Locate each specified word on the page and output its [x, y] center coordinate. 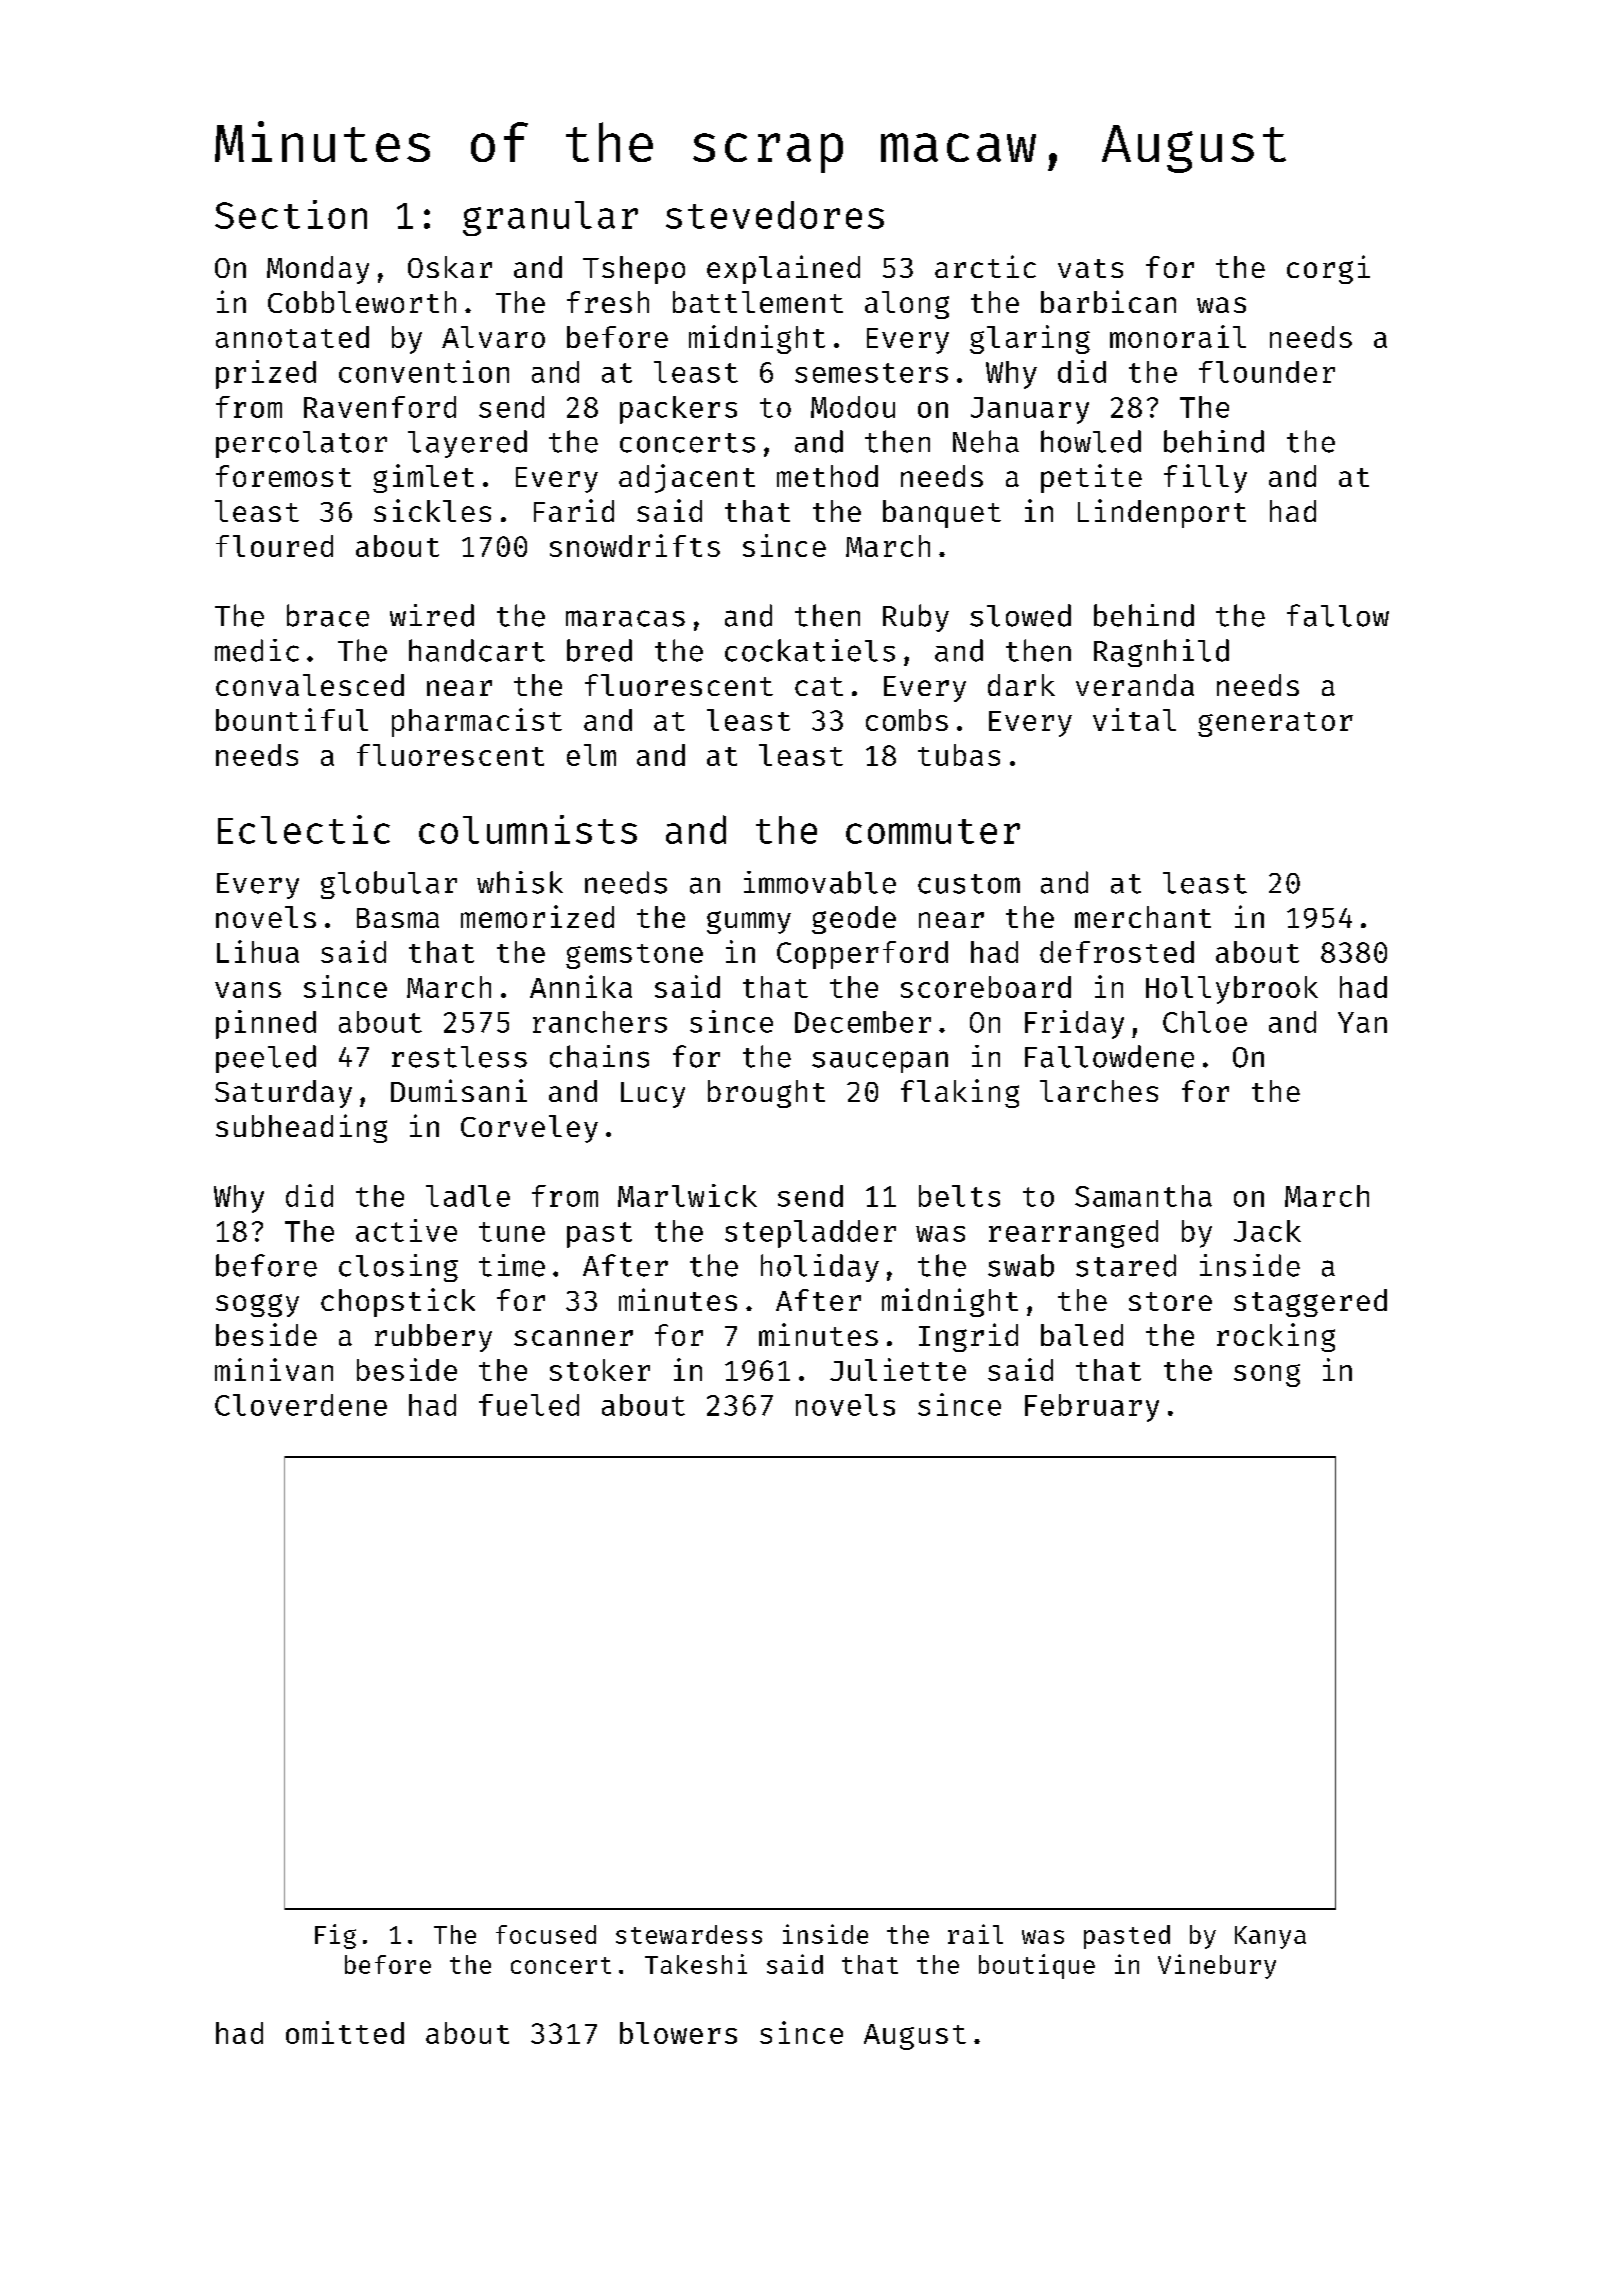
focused [546, 1934]
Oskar [450, 267]
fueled [529, 1405]
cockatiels [810, 650]
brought [766, 1094]
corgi [1328, 269]
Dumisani [459, 1090]
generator [1275, 724]
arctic [985, 266]
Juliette [898, 1369]
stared [1126, 1265]
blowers [678, 2033]
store [1170, 1301]
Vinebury [1217, 1966]
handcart [477, 650]
